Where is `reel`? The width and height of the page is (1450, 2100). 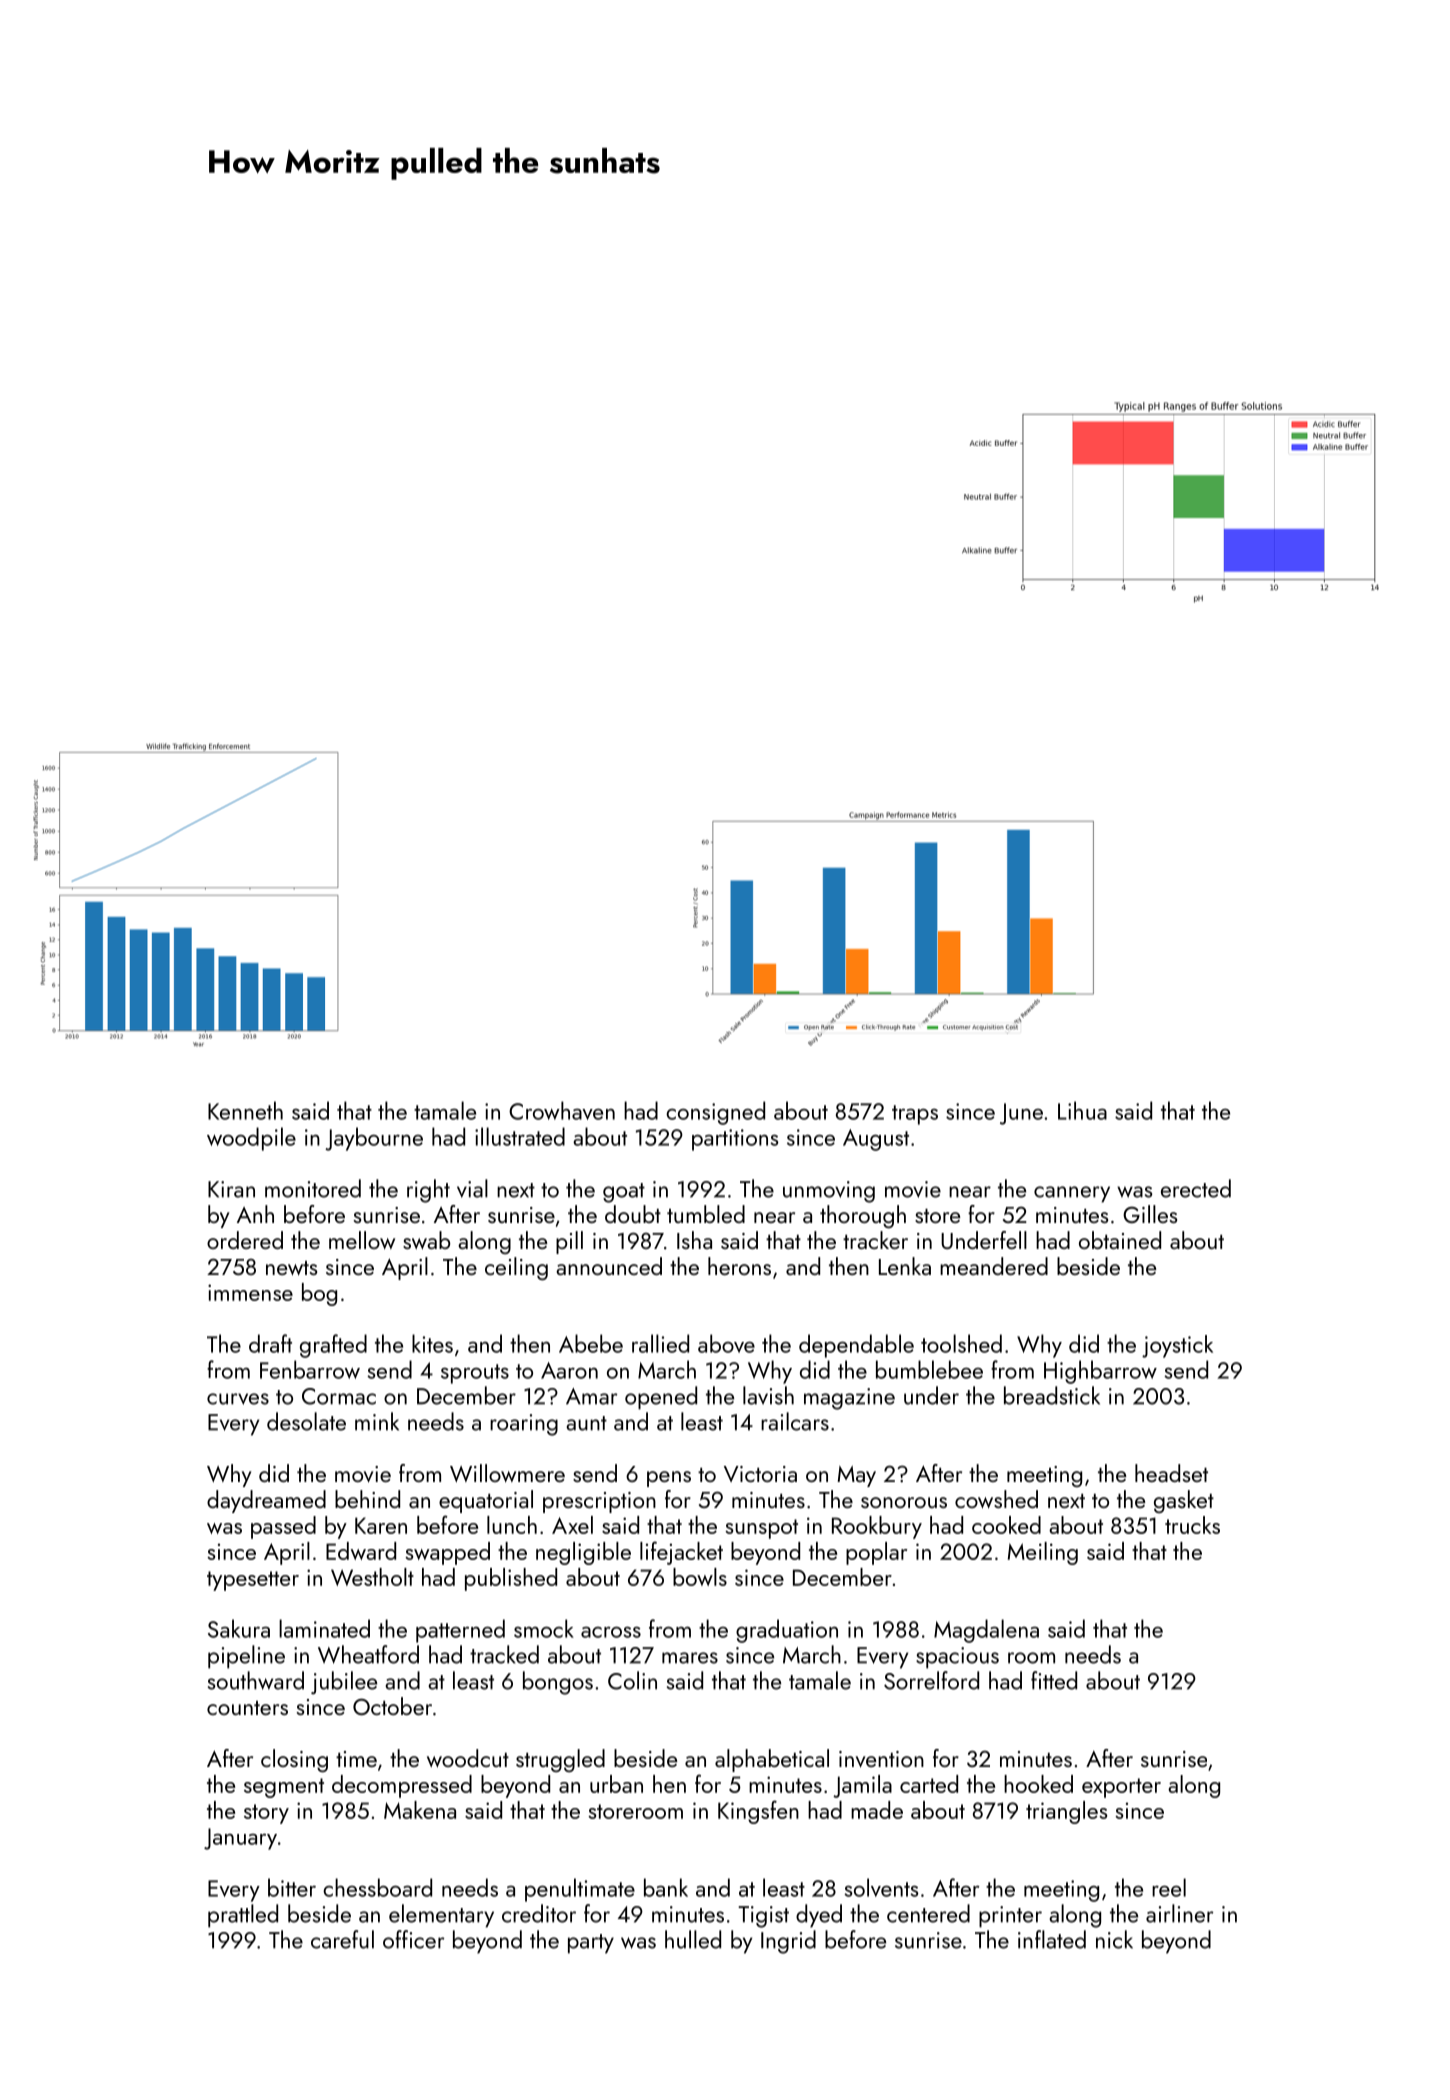 reel is located at coordinates (1169, 1887).
